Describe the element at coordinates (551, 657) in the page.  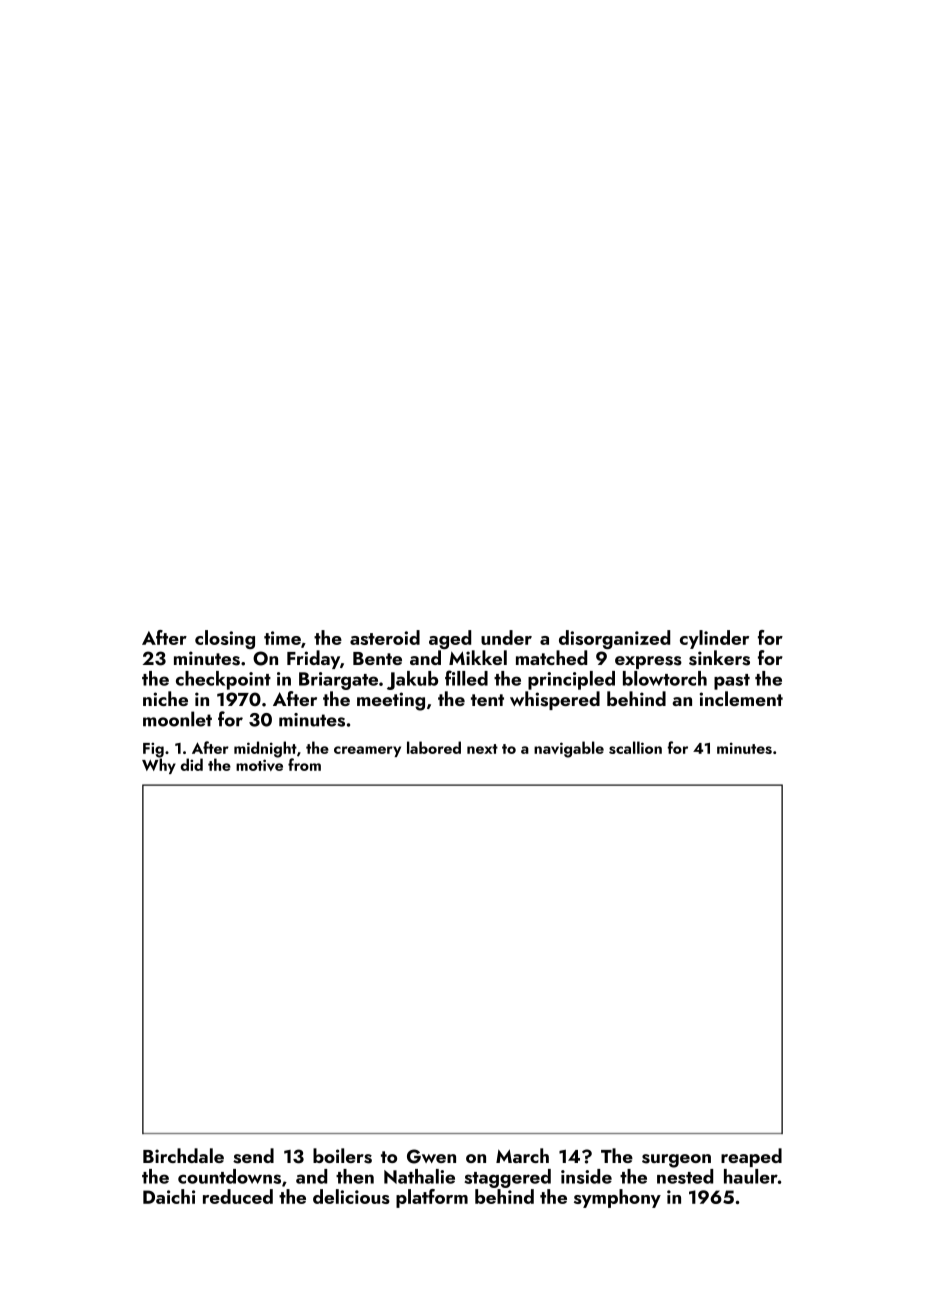
I see `matched` at that location.
